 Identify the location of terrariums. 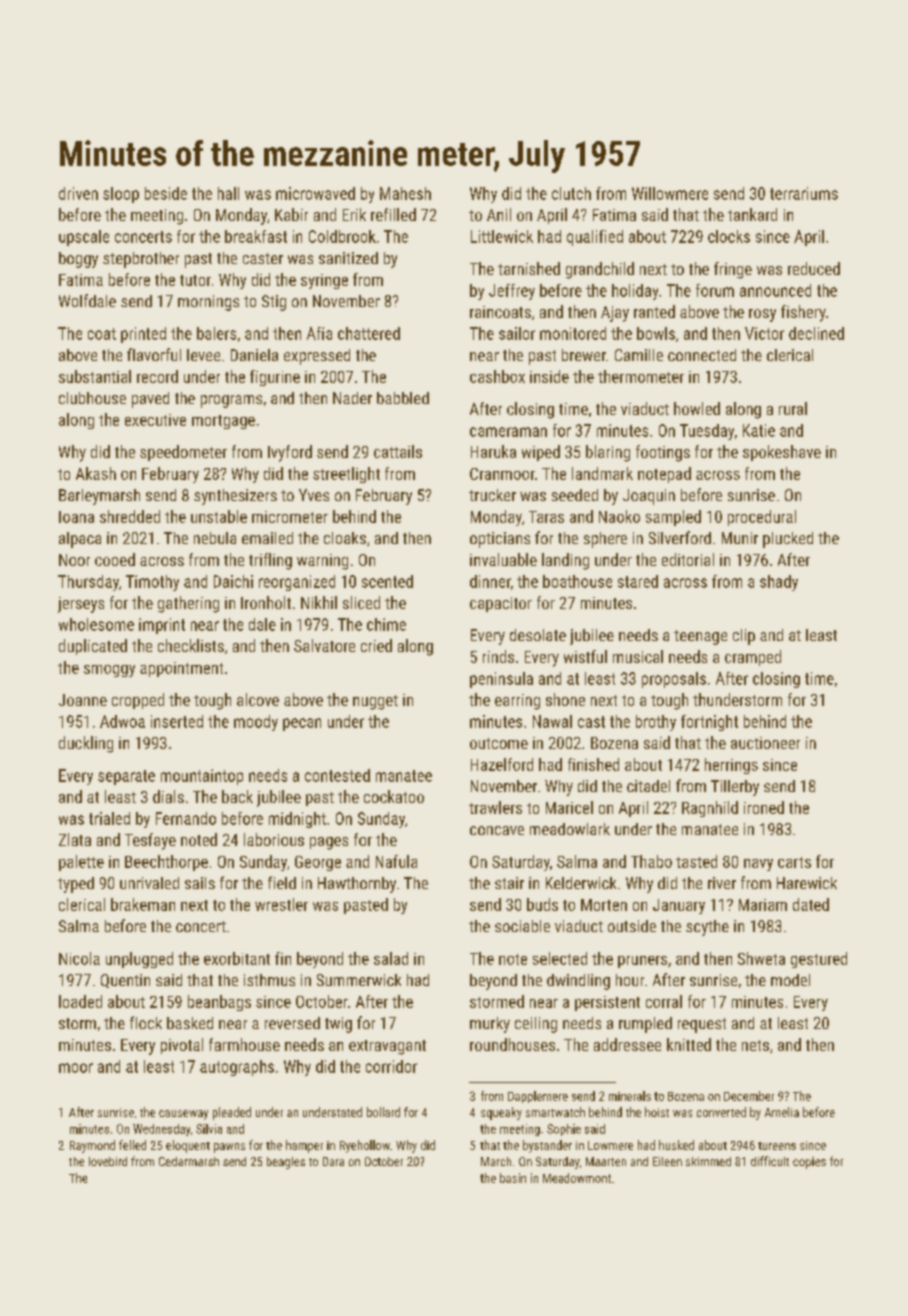
(804, 193).
